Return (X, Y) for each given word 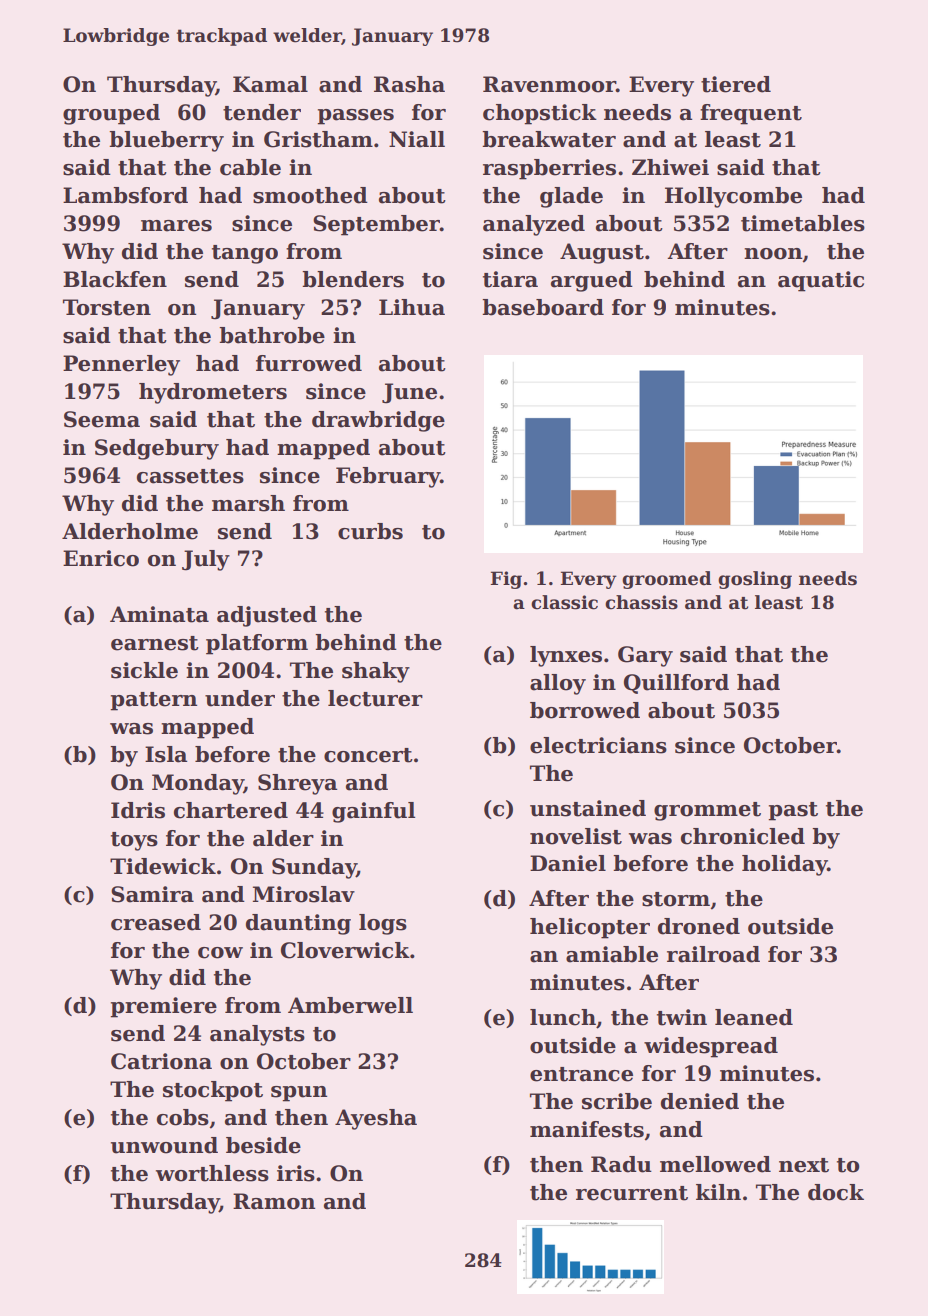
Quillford (676, 684)
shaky (376, 672)
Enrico (101, 558)
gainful (373, 812)
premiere (163, 1007)
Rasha (409, 84)
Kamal (270, 84)
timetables (803, 223)
